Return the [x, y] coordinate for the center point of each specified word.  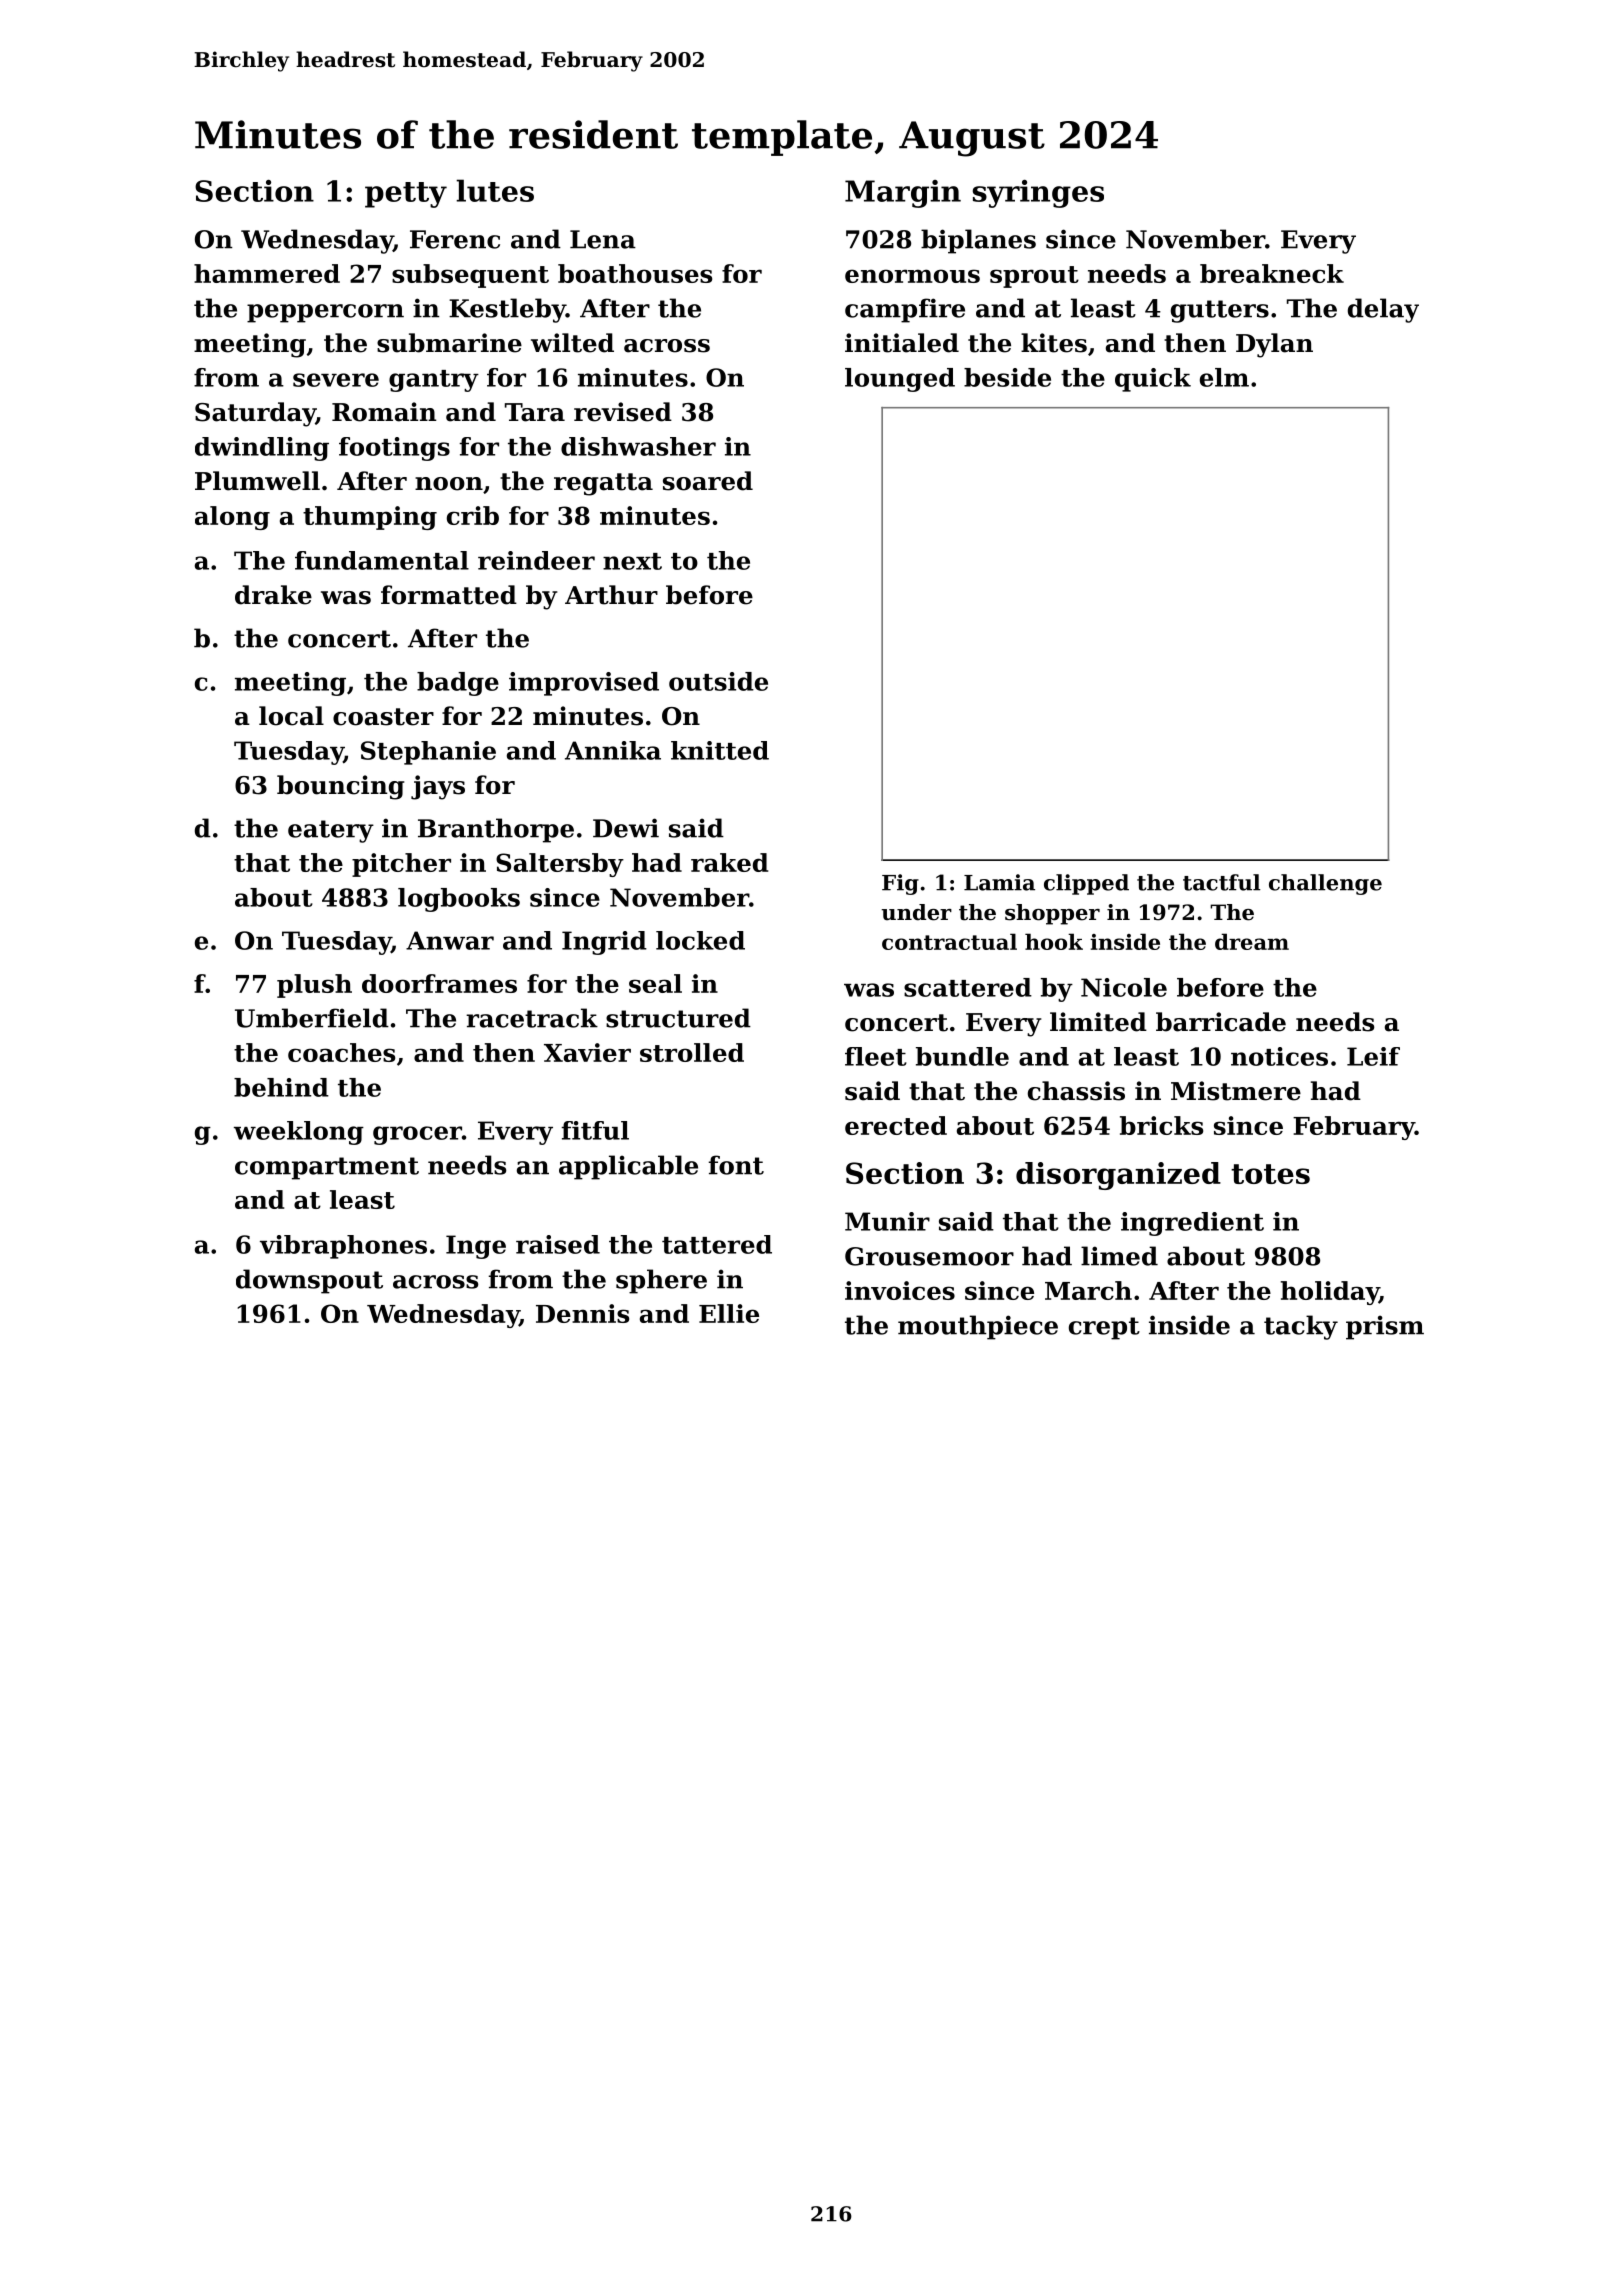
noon [449, 484]
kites [1054, 343]
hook [1054, 941]
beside [1007, 377]
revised [623, 412]
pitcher [401, 865]
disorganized [1118, 1176]
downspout [309, 1281]
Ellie [729, 1313]
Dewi [626, 828]
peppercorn [325, 313]
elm [1224, 377]
